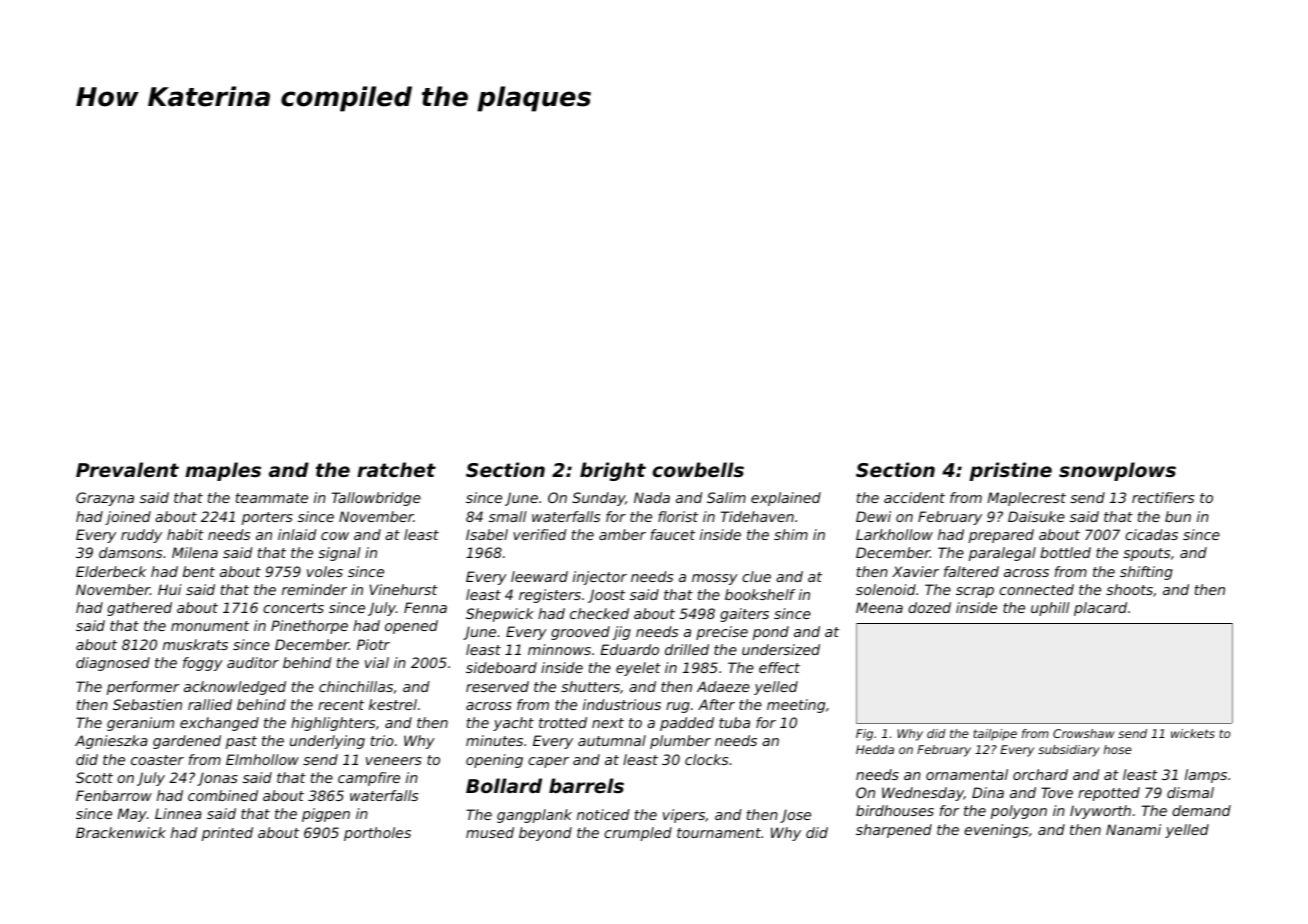 The height and width of the screenshot is (924, 1308). What do you see at coordinates (678, 516) in the screenshot?
I see `florist` at bounding box center [678, 516].
